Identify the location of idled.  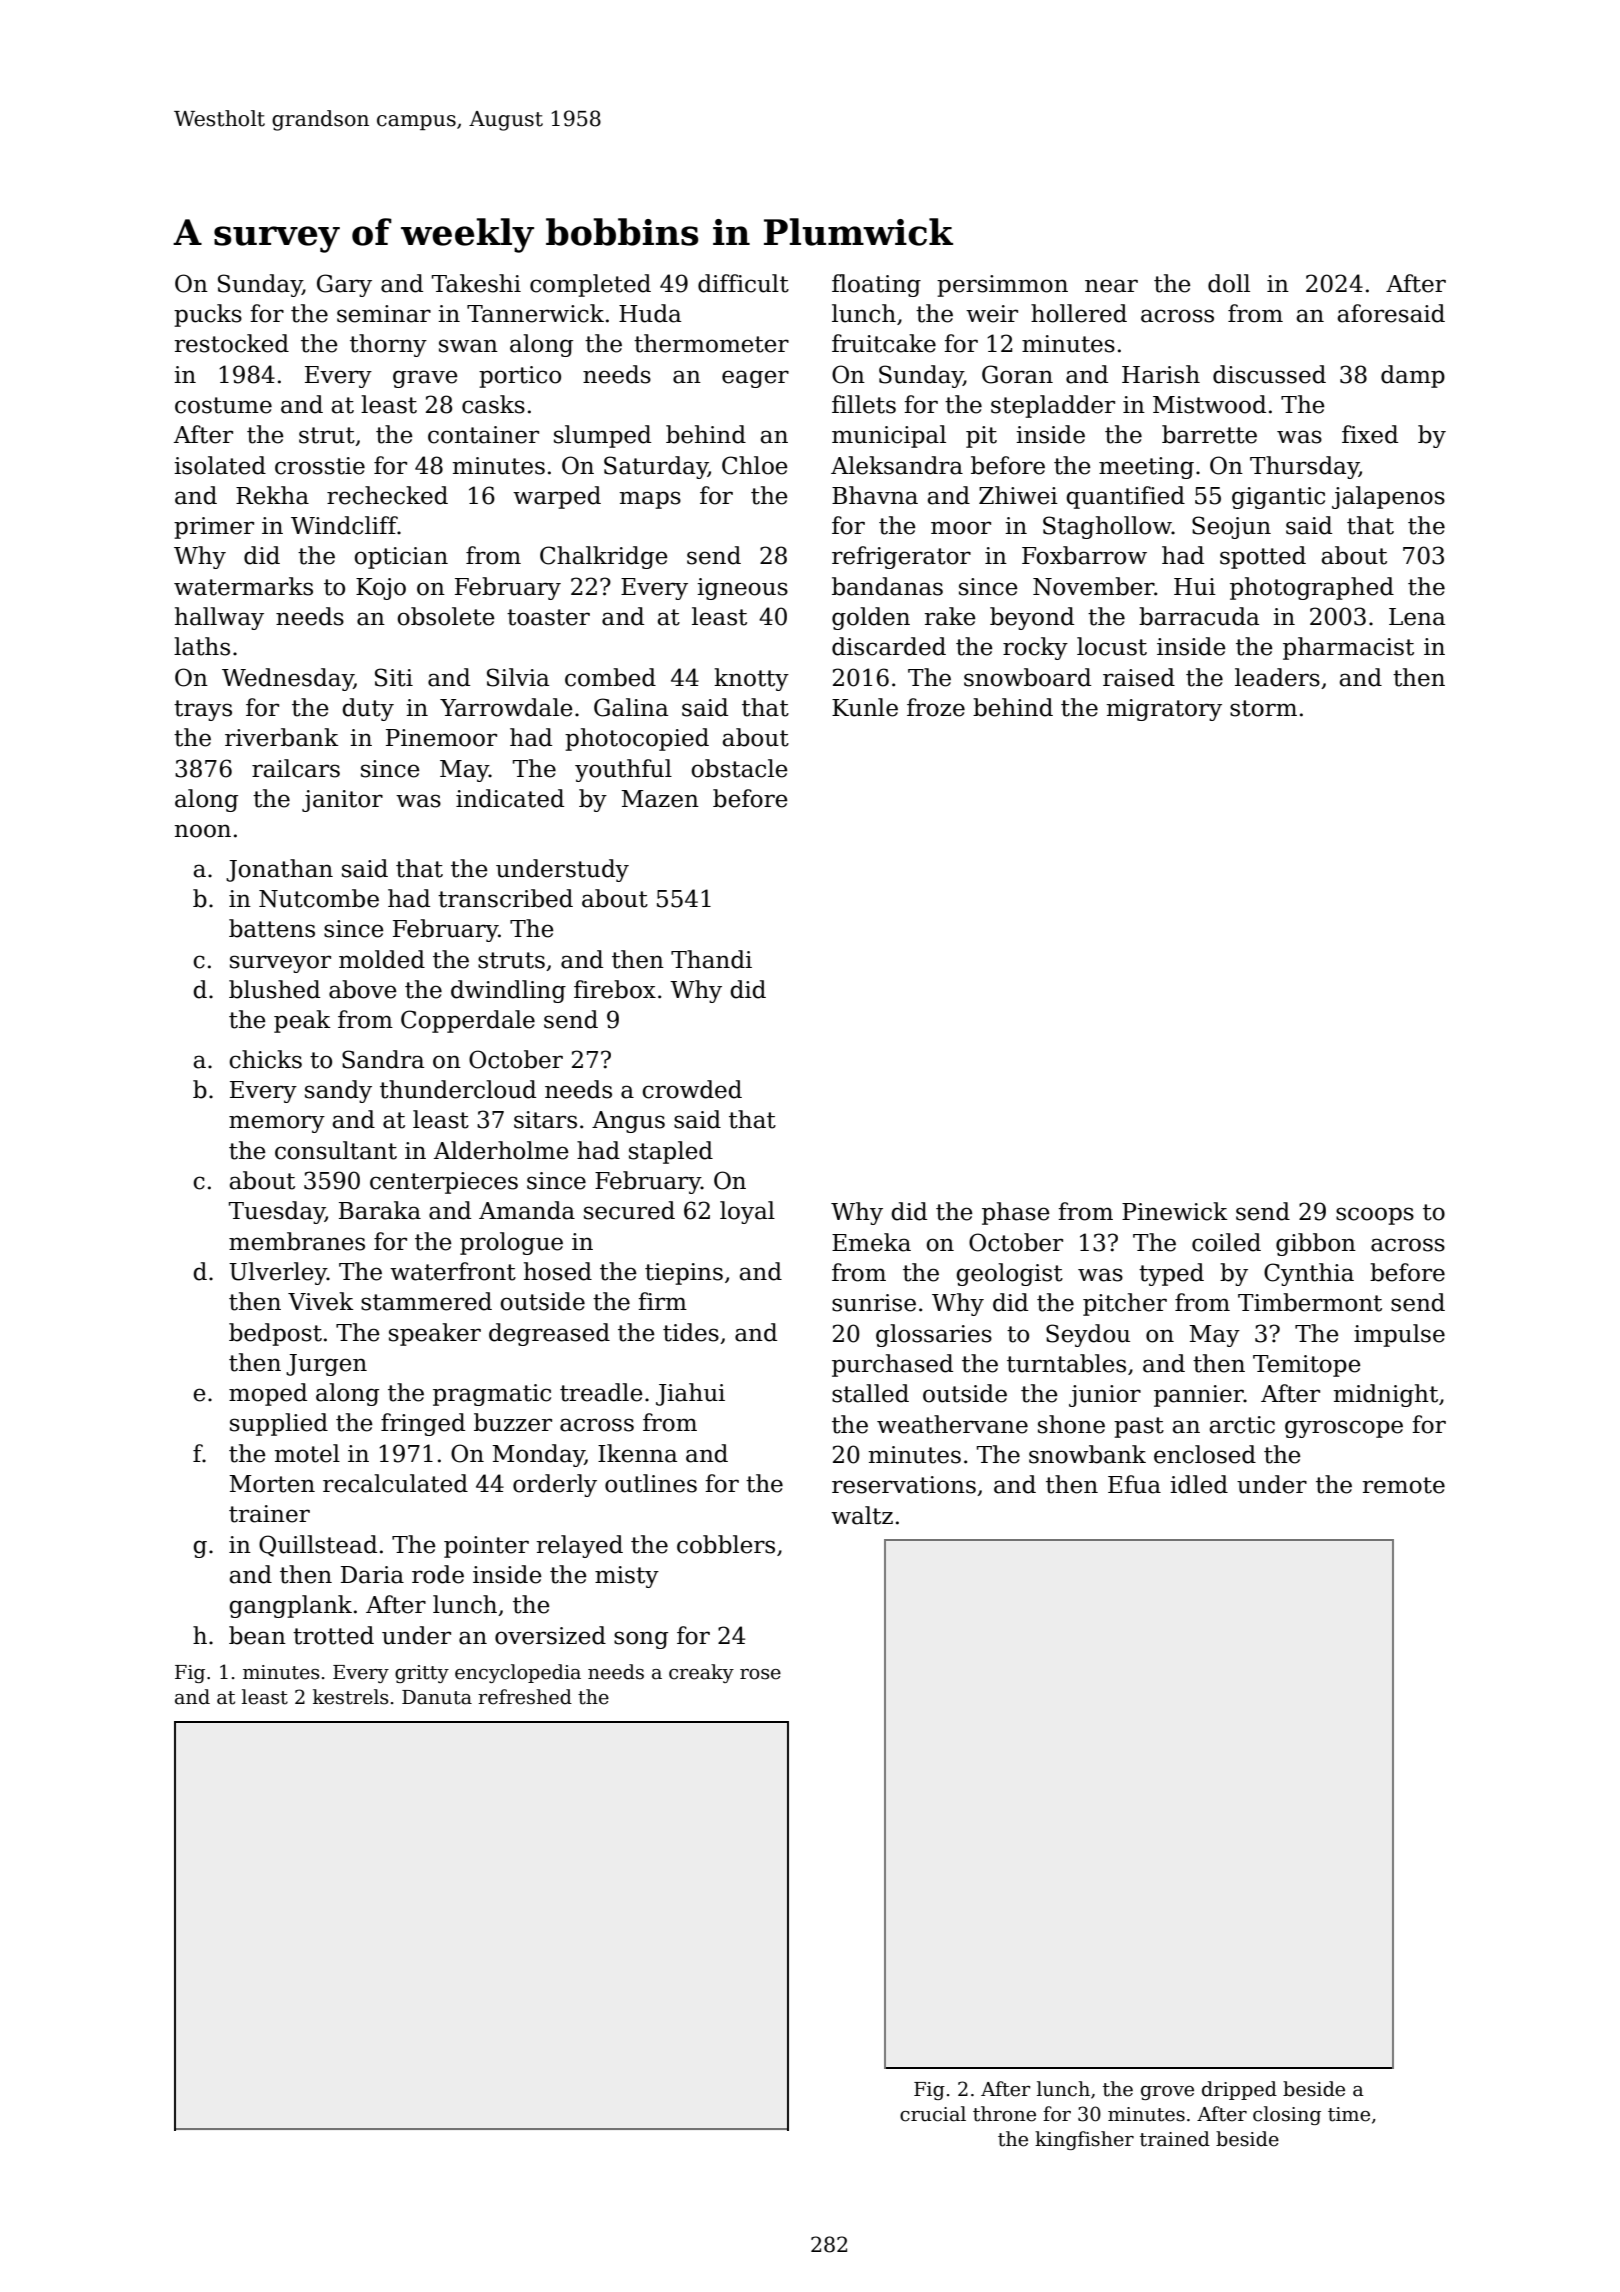
(1199, 1484).
